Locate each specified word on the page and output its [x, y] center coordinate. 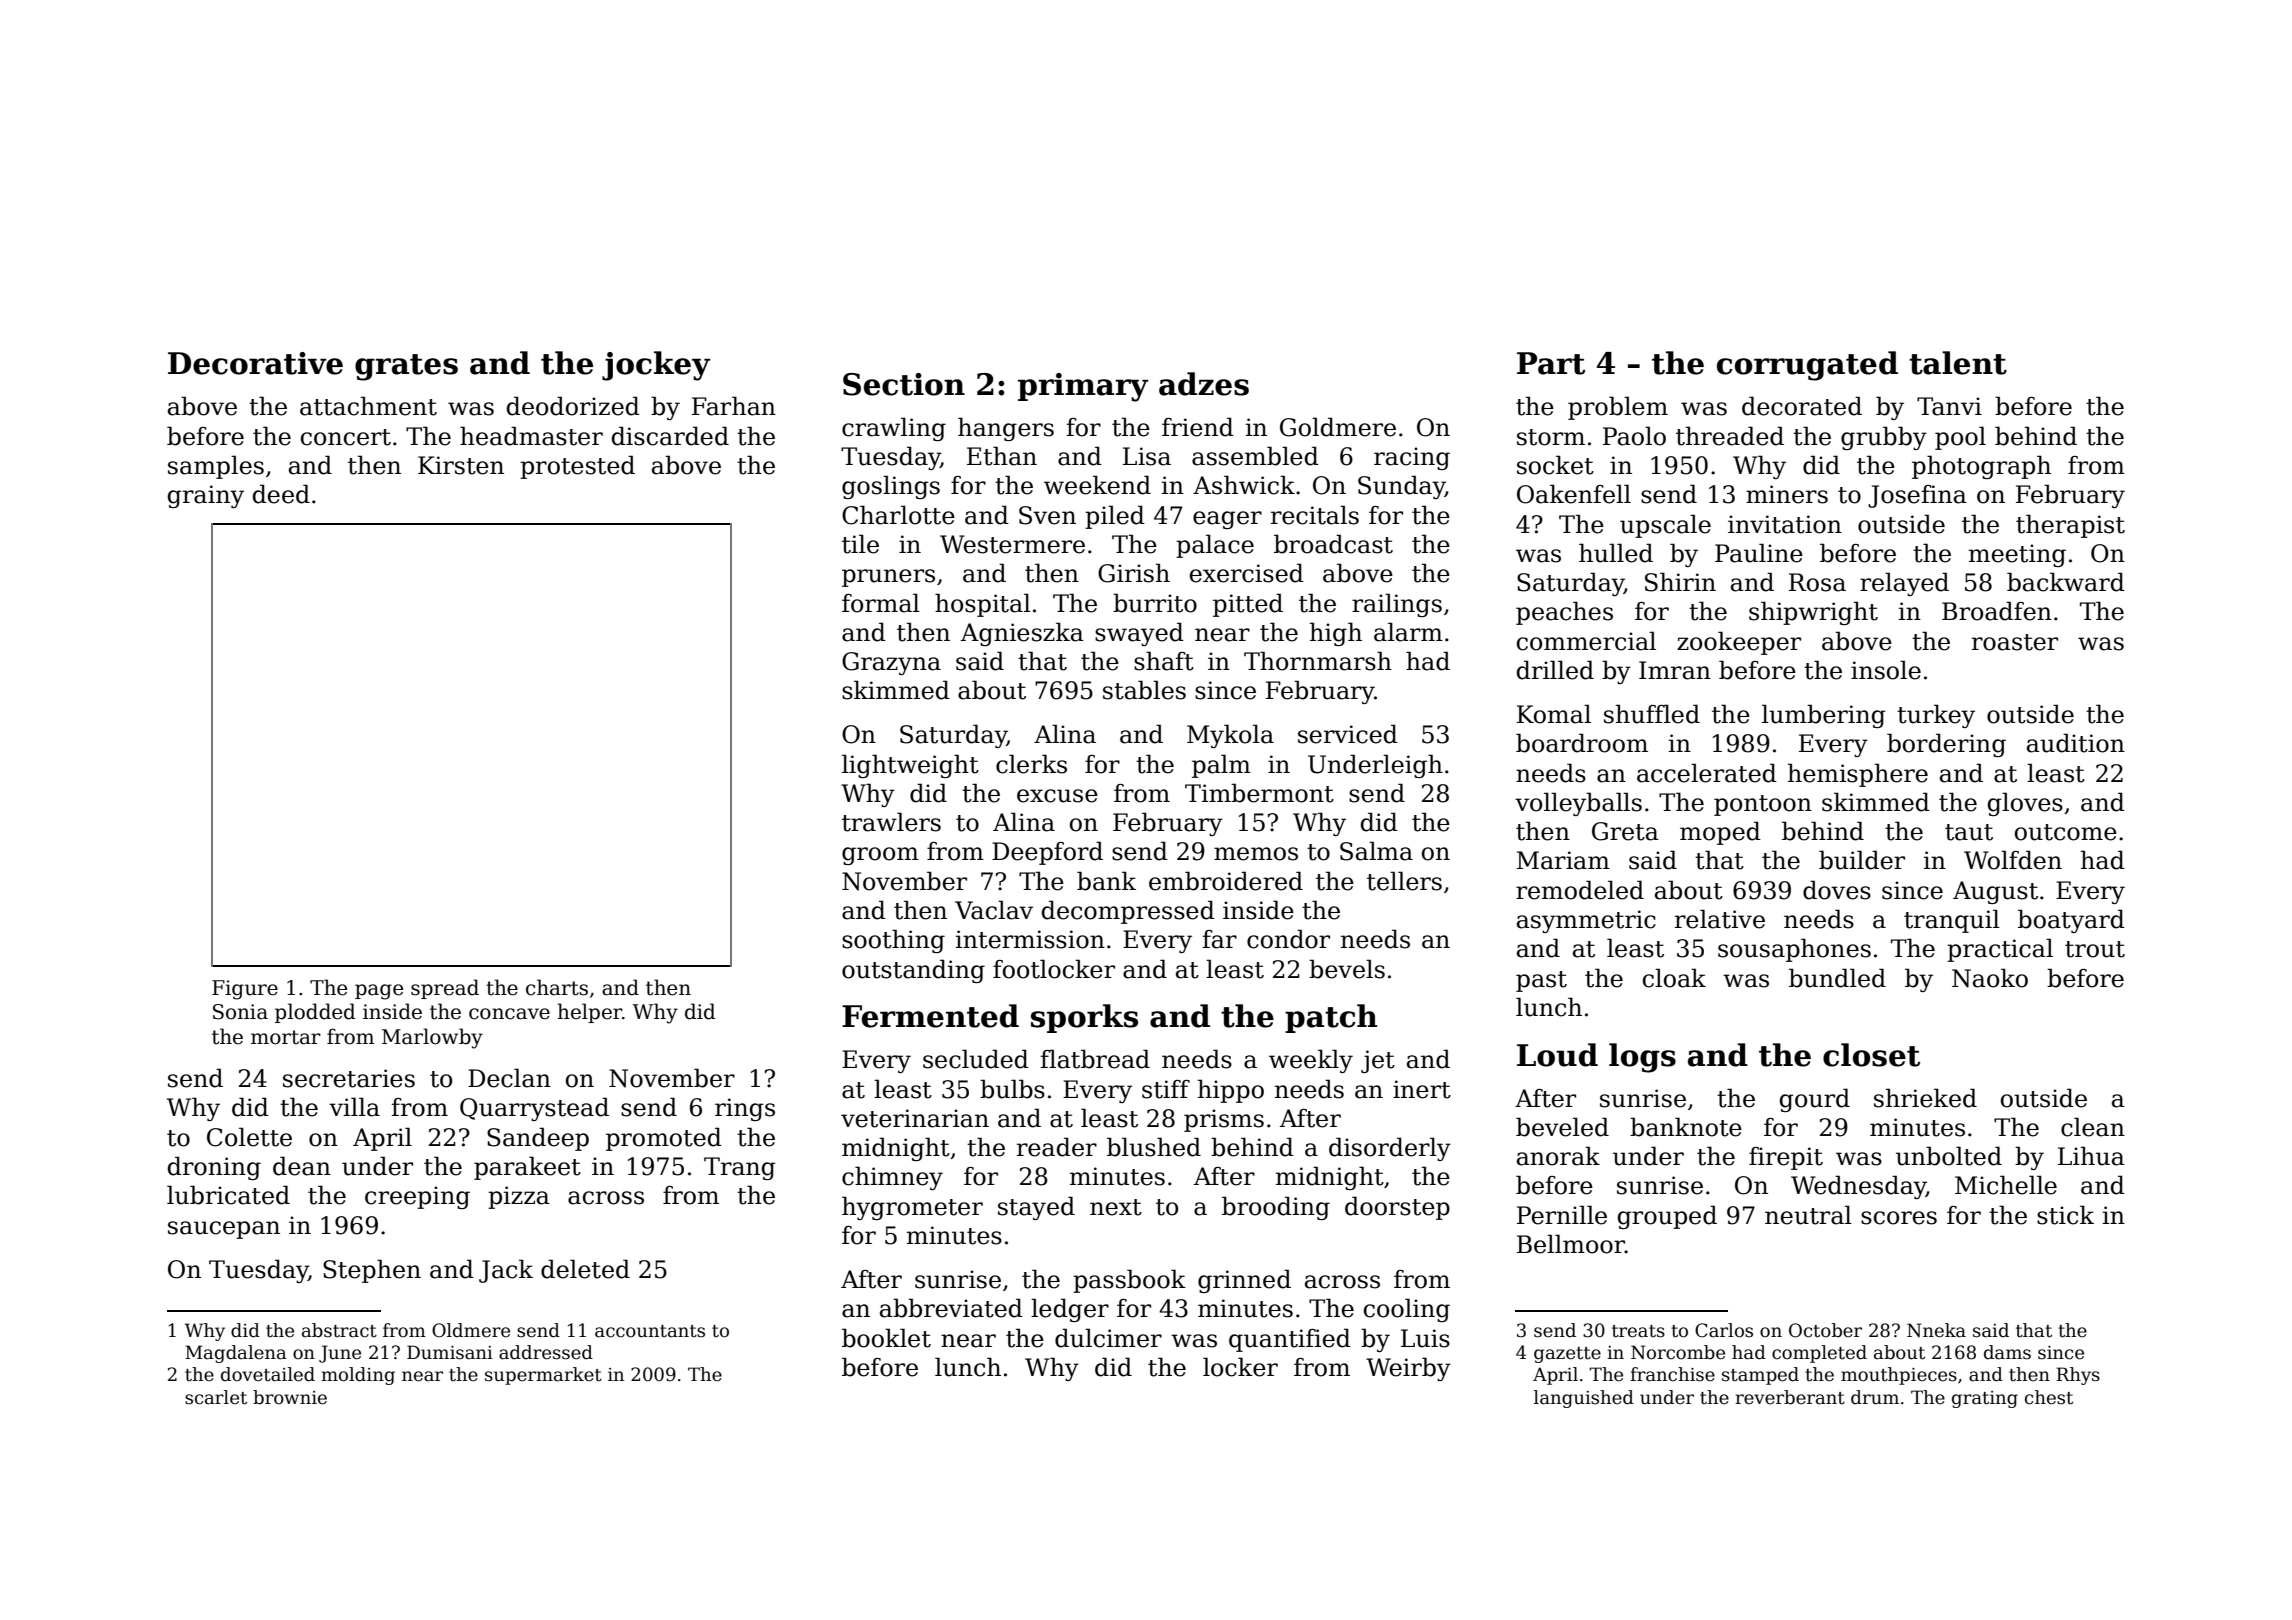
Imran [1675, 670]
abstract [339, 1330]
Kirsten [461, 465]
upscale [1665, 526]
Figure [245, 990]
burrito [1155, 603]
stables [1144, 690]
